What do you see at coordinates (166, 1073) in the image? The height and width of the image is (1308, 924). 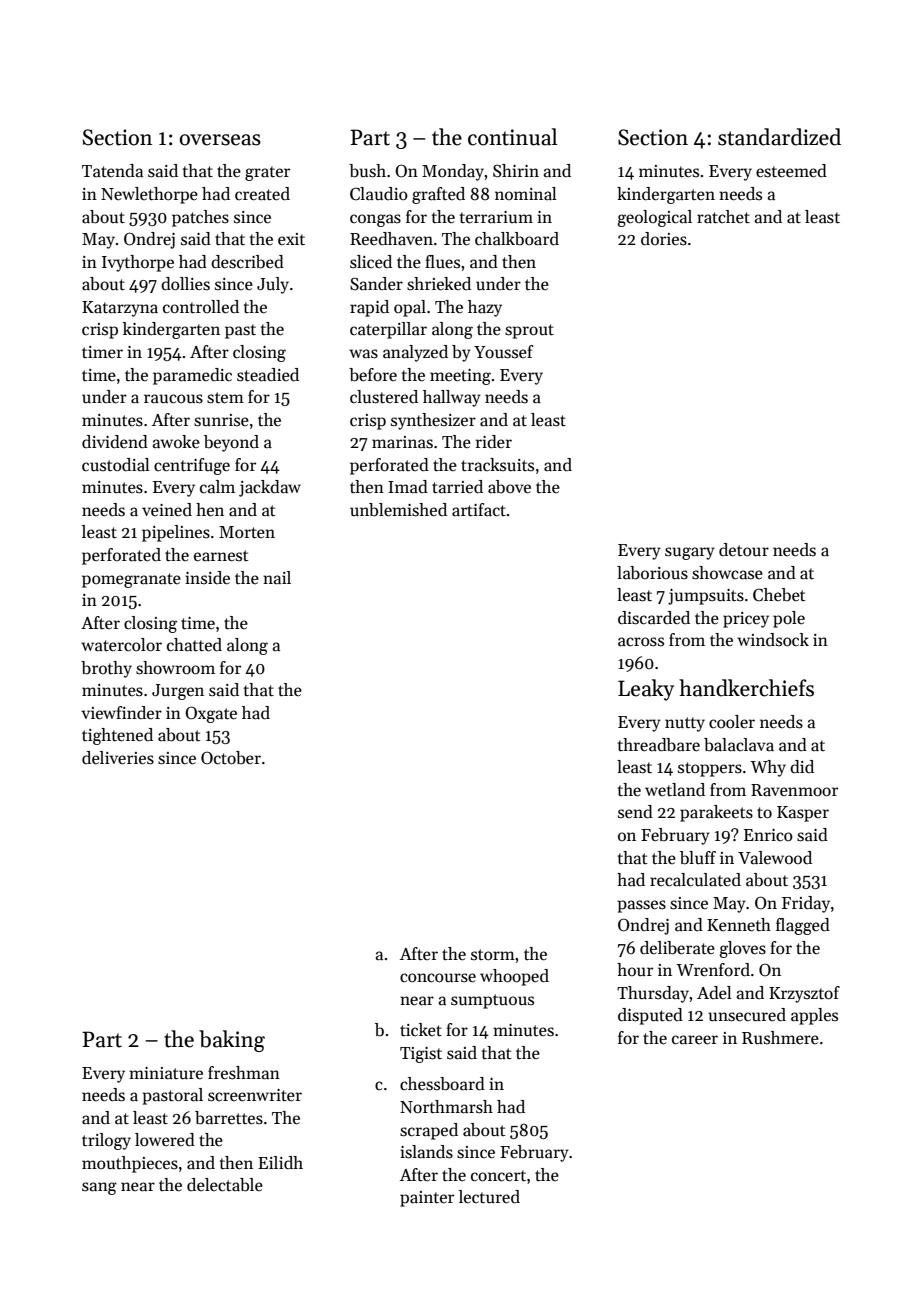 I see `miniature` at bounding box center [166, 1073].
